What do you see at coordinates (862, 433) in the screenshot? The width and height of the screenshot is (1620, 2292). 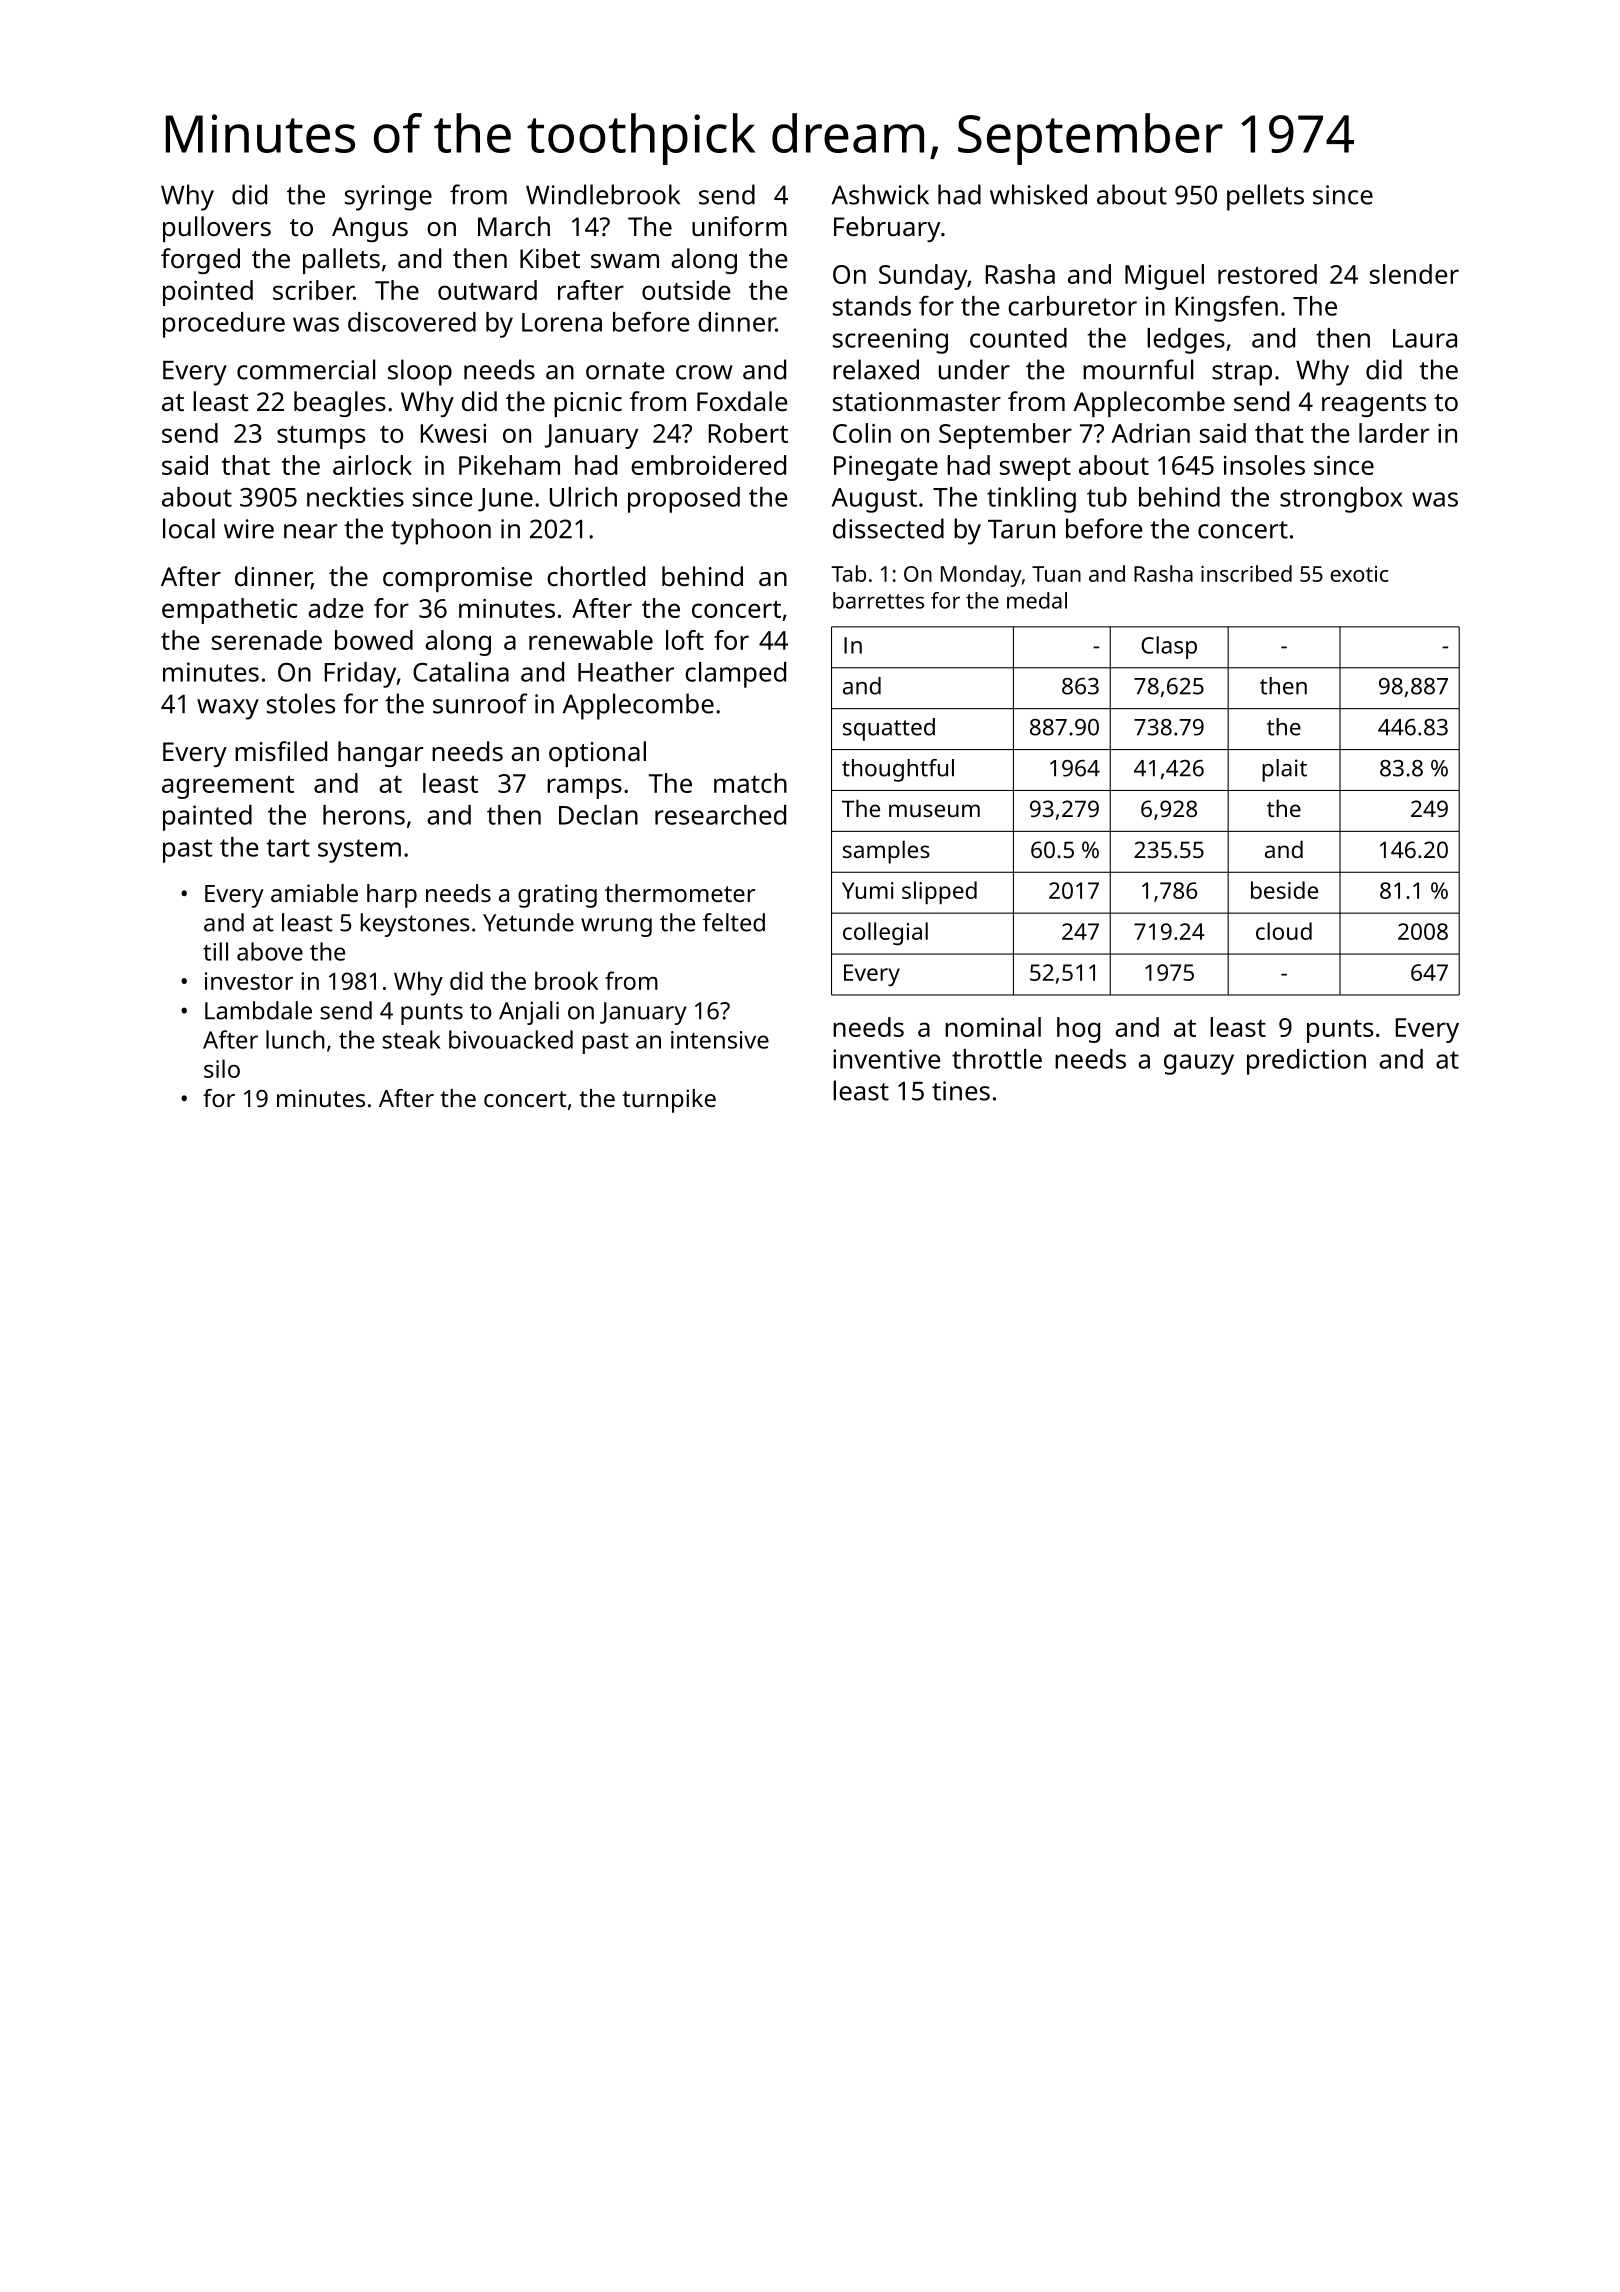 I see `Colin` at bounding box center [862, 433].
